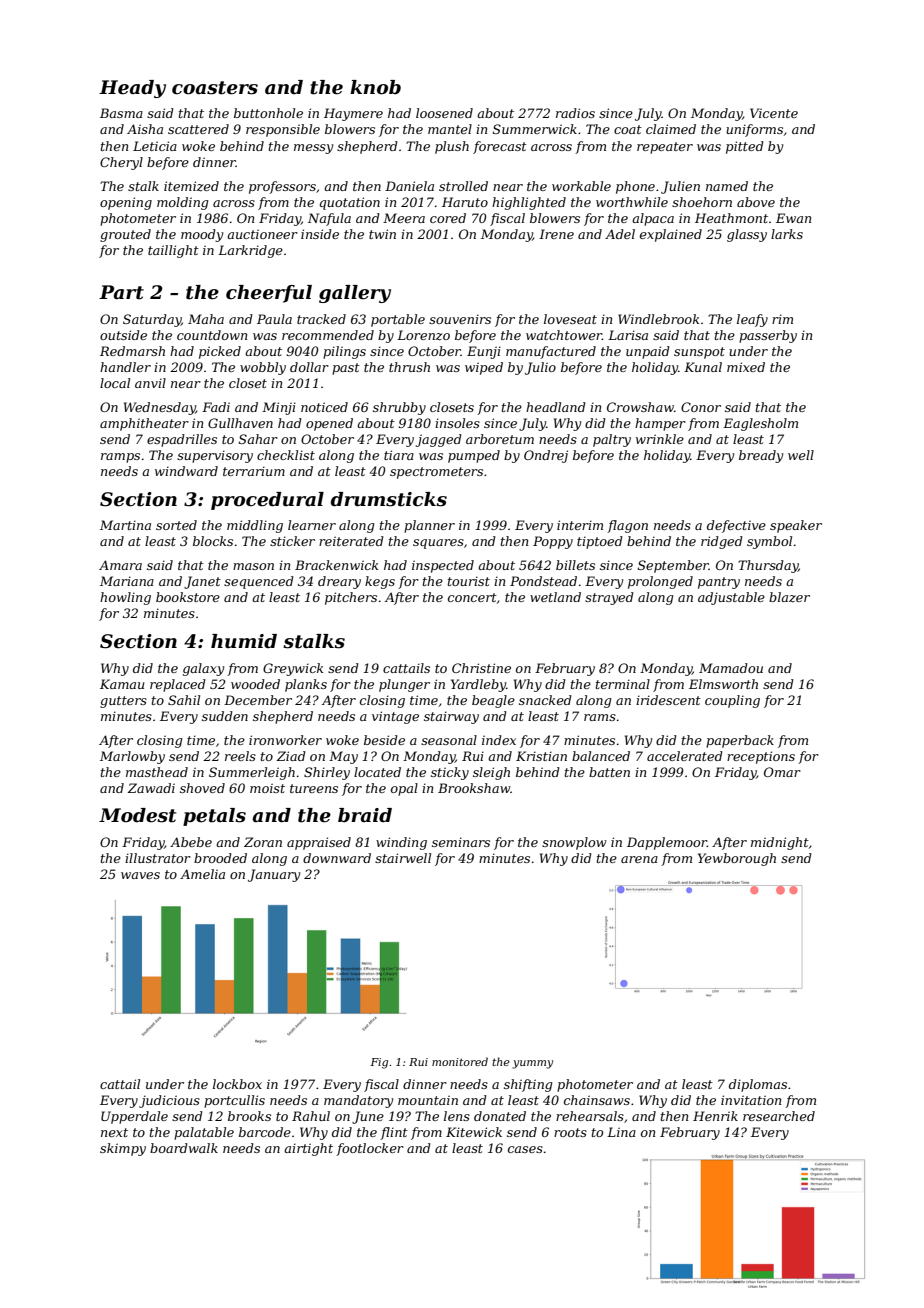  Describe the element at coordinates (293, 669) in the screenshot. I see `Greywick` at that location.
